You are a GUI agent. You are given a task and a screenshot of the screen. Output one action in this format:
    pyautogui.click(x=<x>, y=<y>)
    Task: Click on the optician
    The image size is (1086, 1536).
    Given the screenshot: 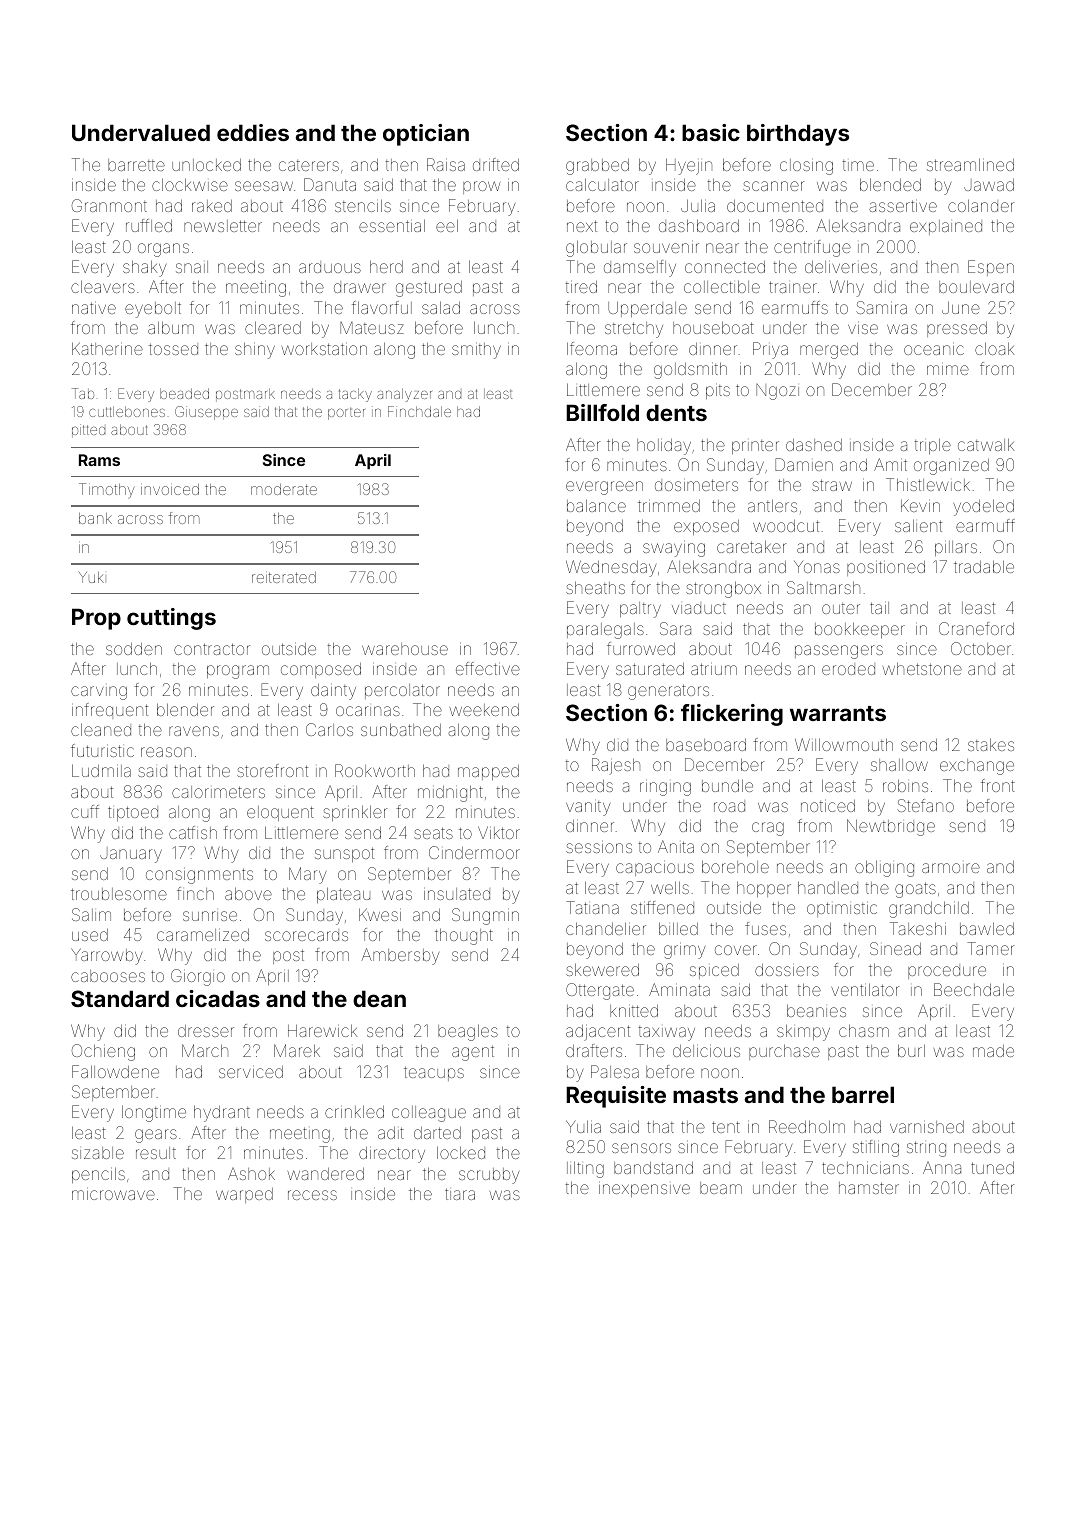 What is the action you would take?
    pyautogui.click(x=426, y=135)
